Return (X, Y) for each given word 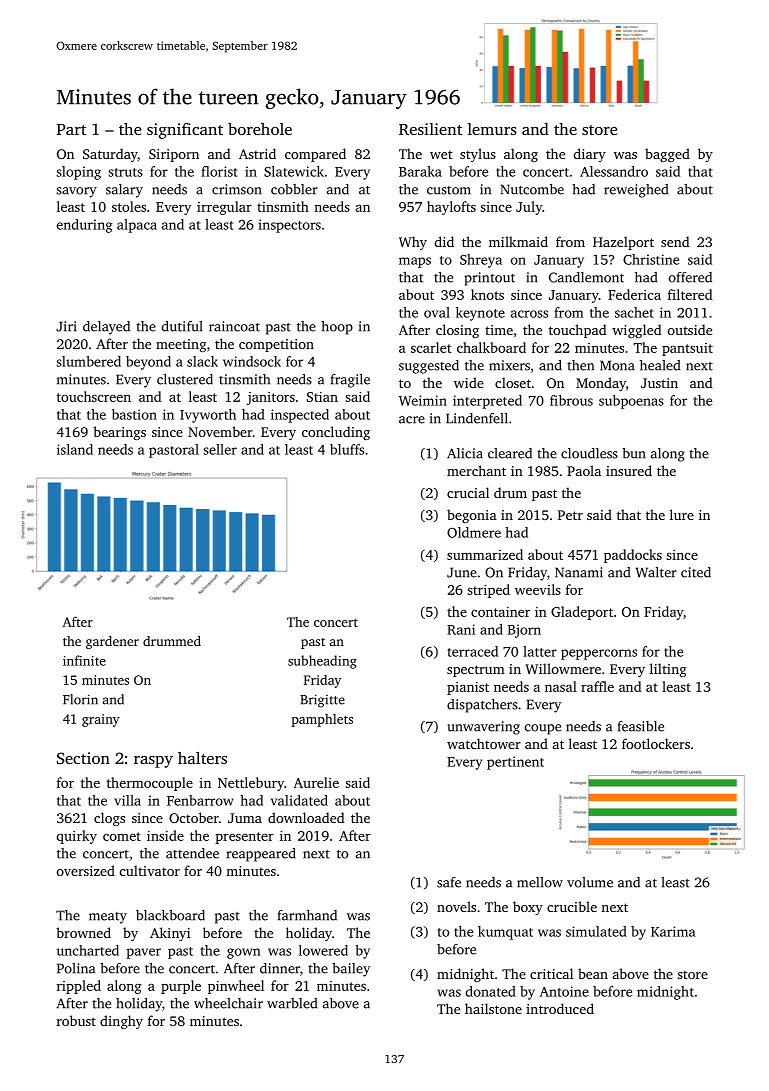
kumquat (505, 933)
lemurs (492, 129)
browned (83, 932)
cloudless (589, 453)
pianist (468, 688)
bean (593, 973)
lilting (668, 670)
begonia (472, 516)
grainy (101, 720)
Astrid (257, 153)
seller (220, 449)
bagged (667, 155)
